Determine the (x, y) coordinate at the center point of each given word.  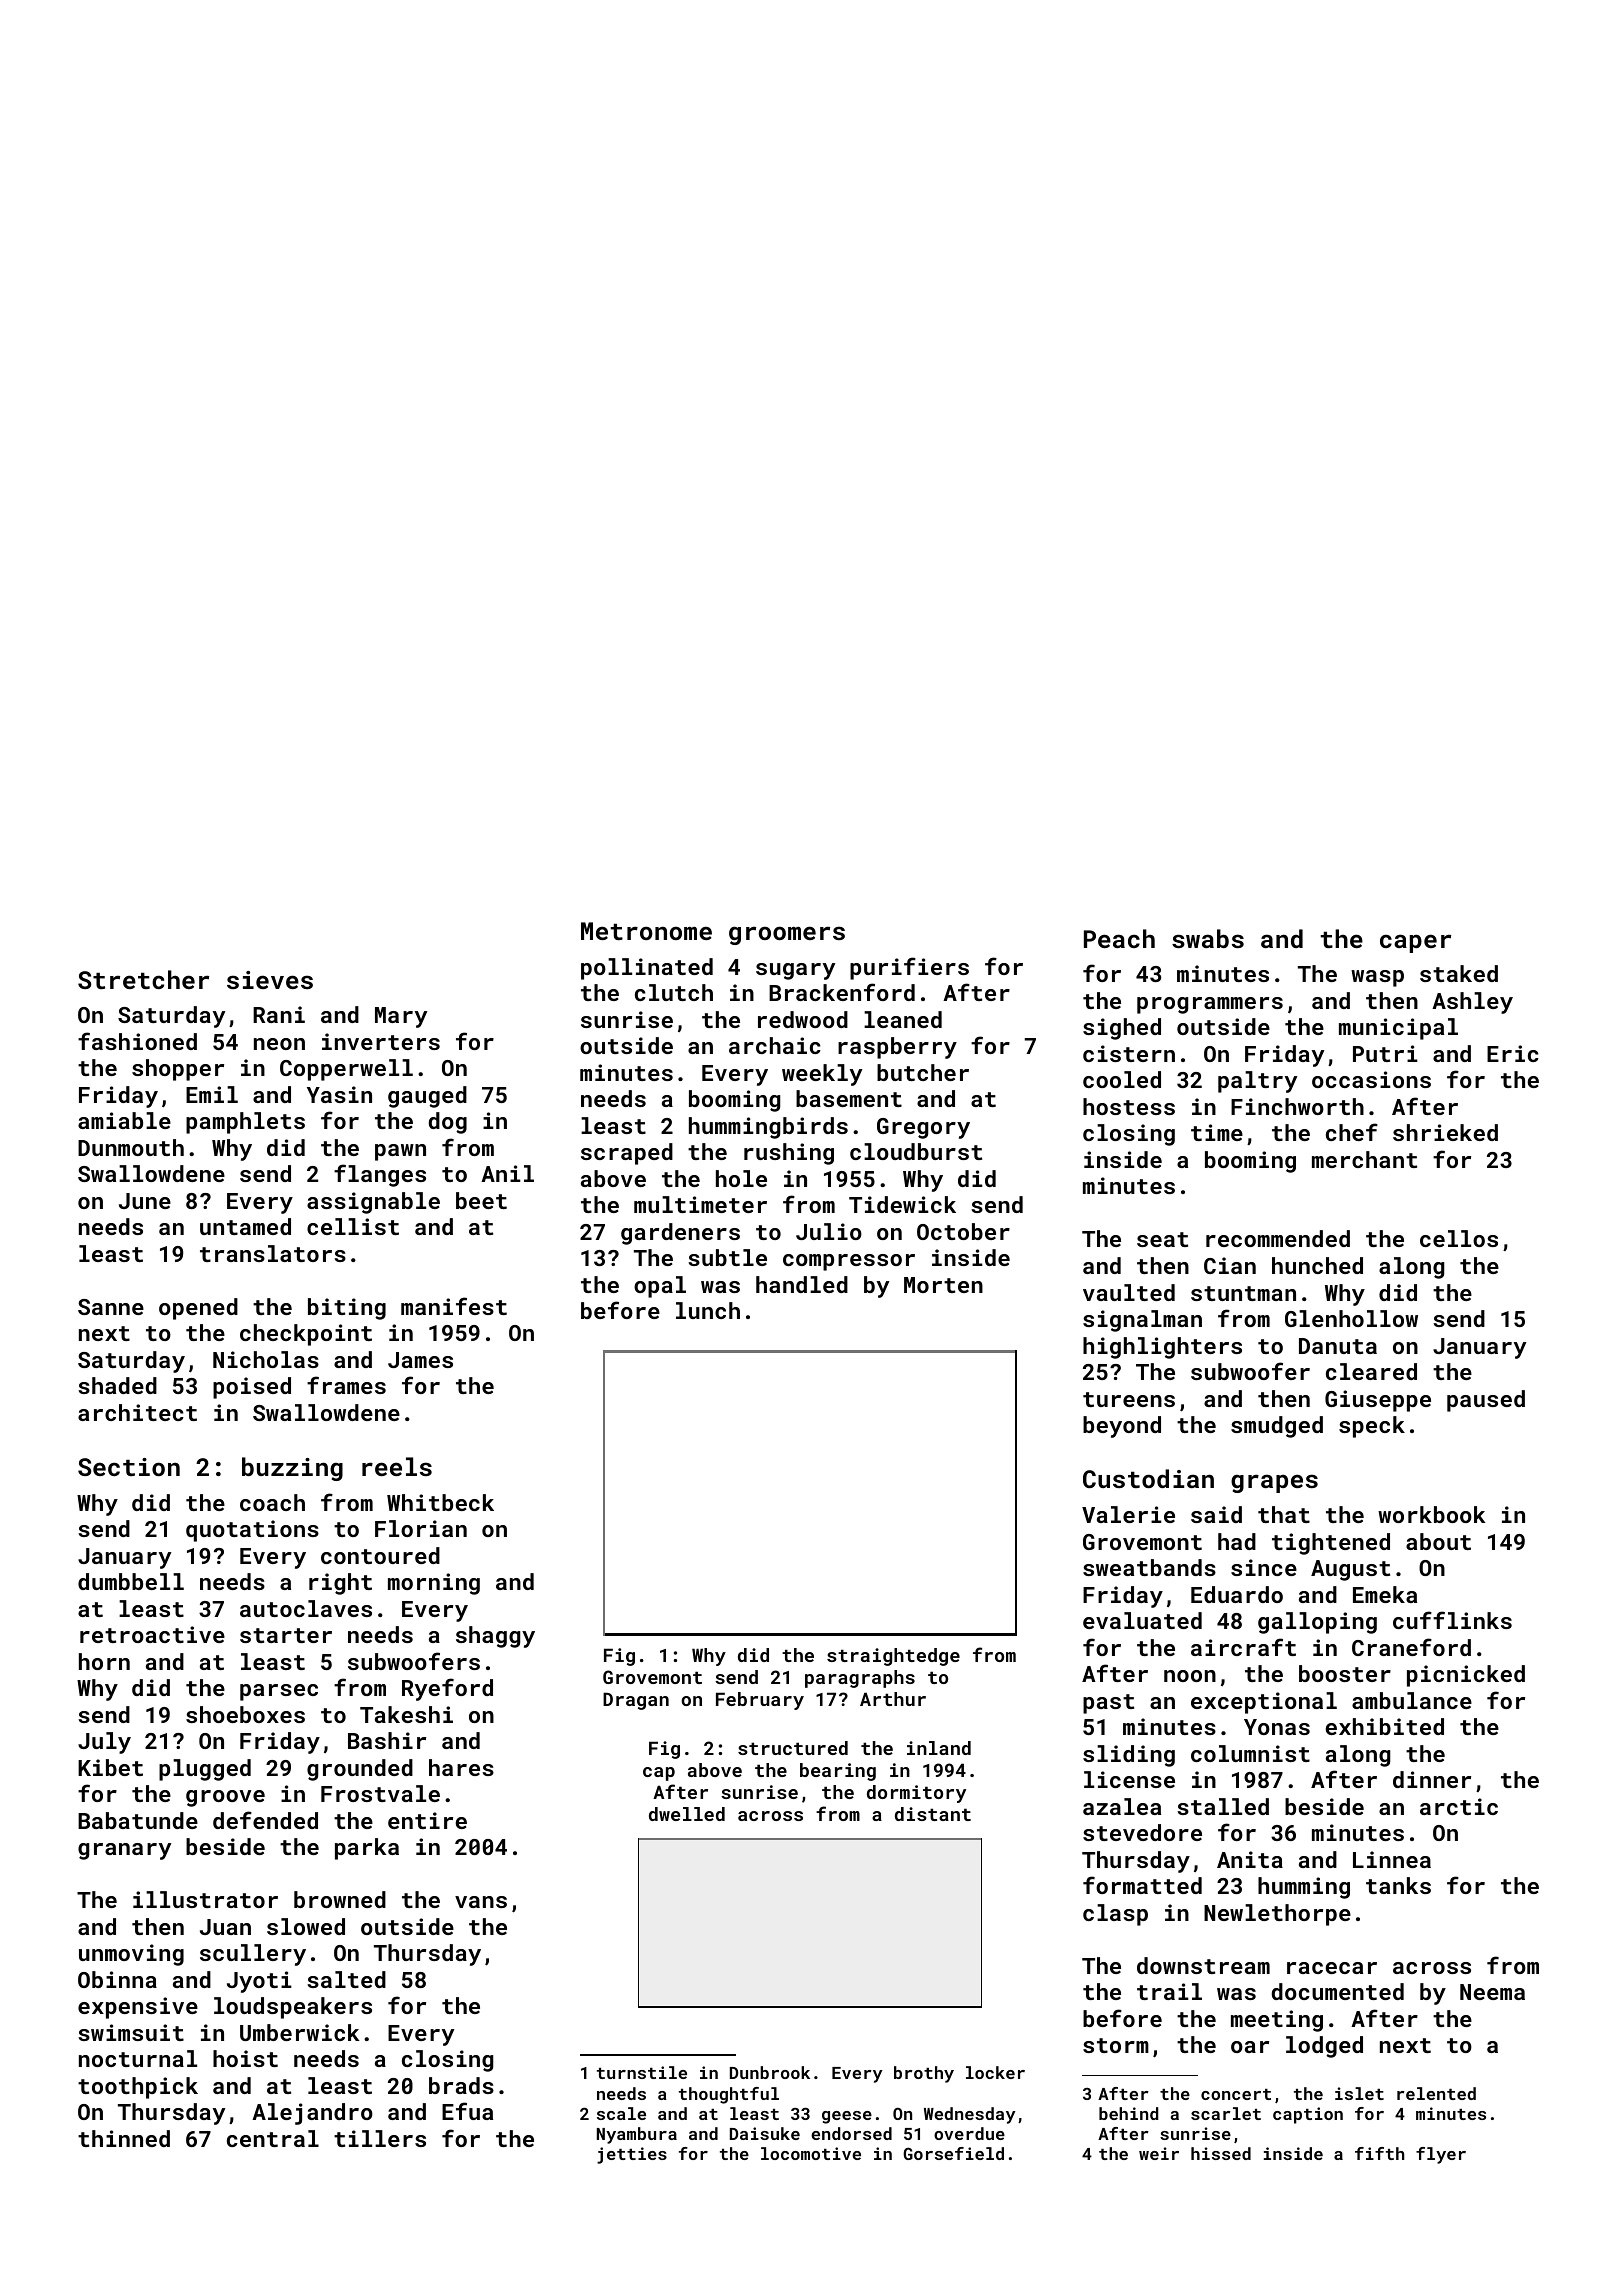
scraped (627, 1154)
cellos (1459, 1238)
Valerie (1128, 1514)
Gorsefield (953, 2153)
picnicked (1466, 1676)
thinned (124, 2138)
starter (286, 1635)
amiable (124, 1120)
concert (1236, 2094)
